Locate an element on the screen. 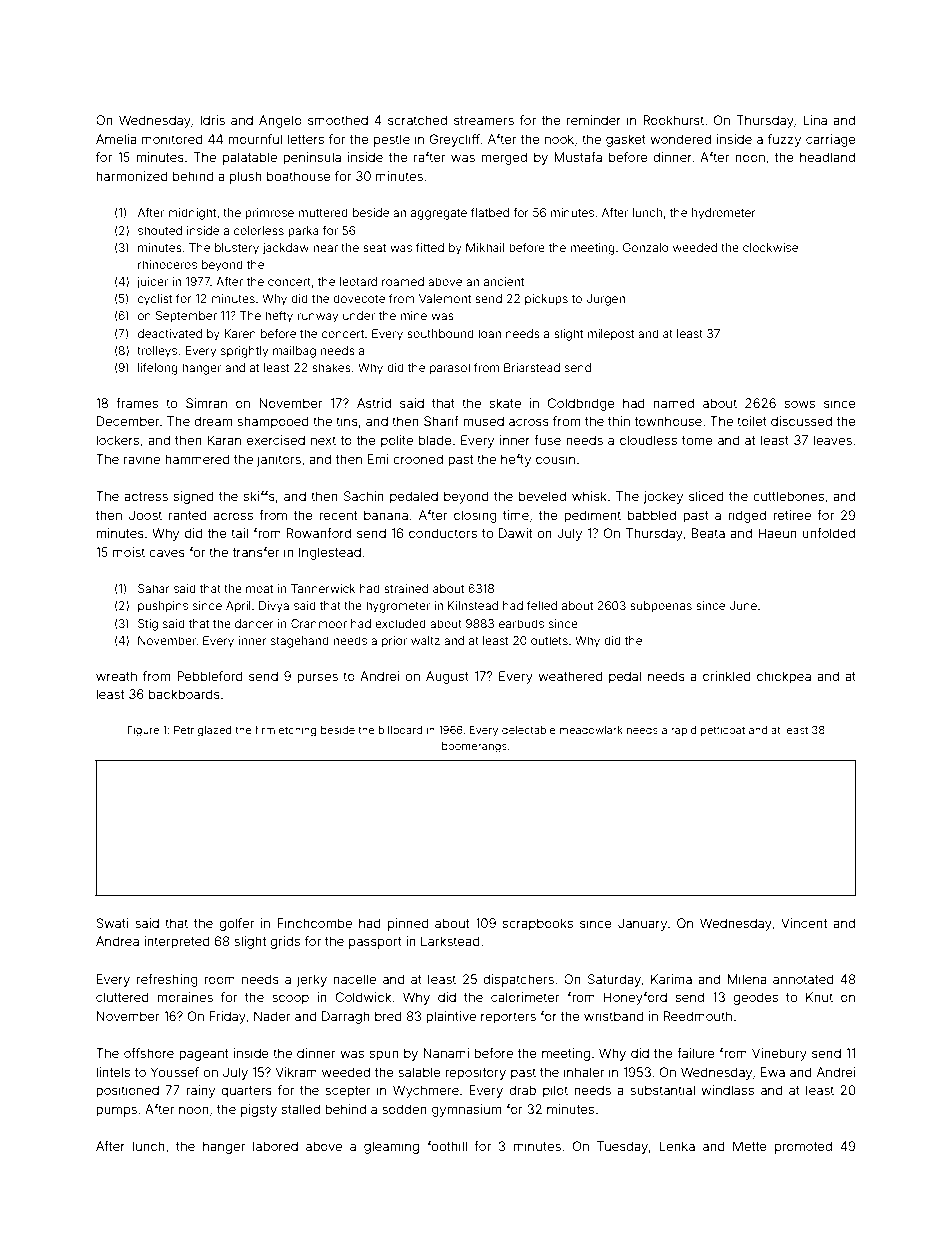 This screenshot has height=1233, width=952. Rookhurst is located at coordinates (673, 120).
